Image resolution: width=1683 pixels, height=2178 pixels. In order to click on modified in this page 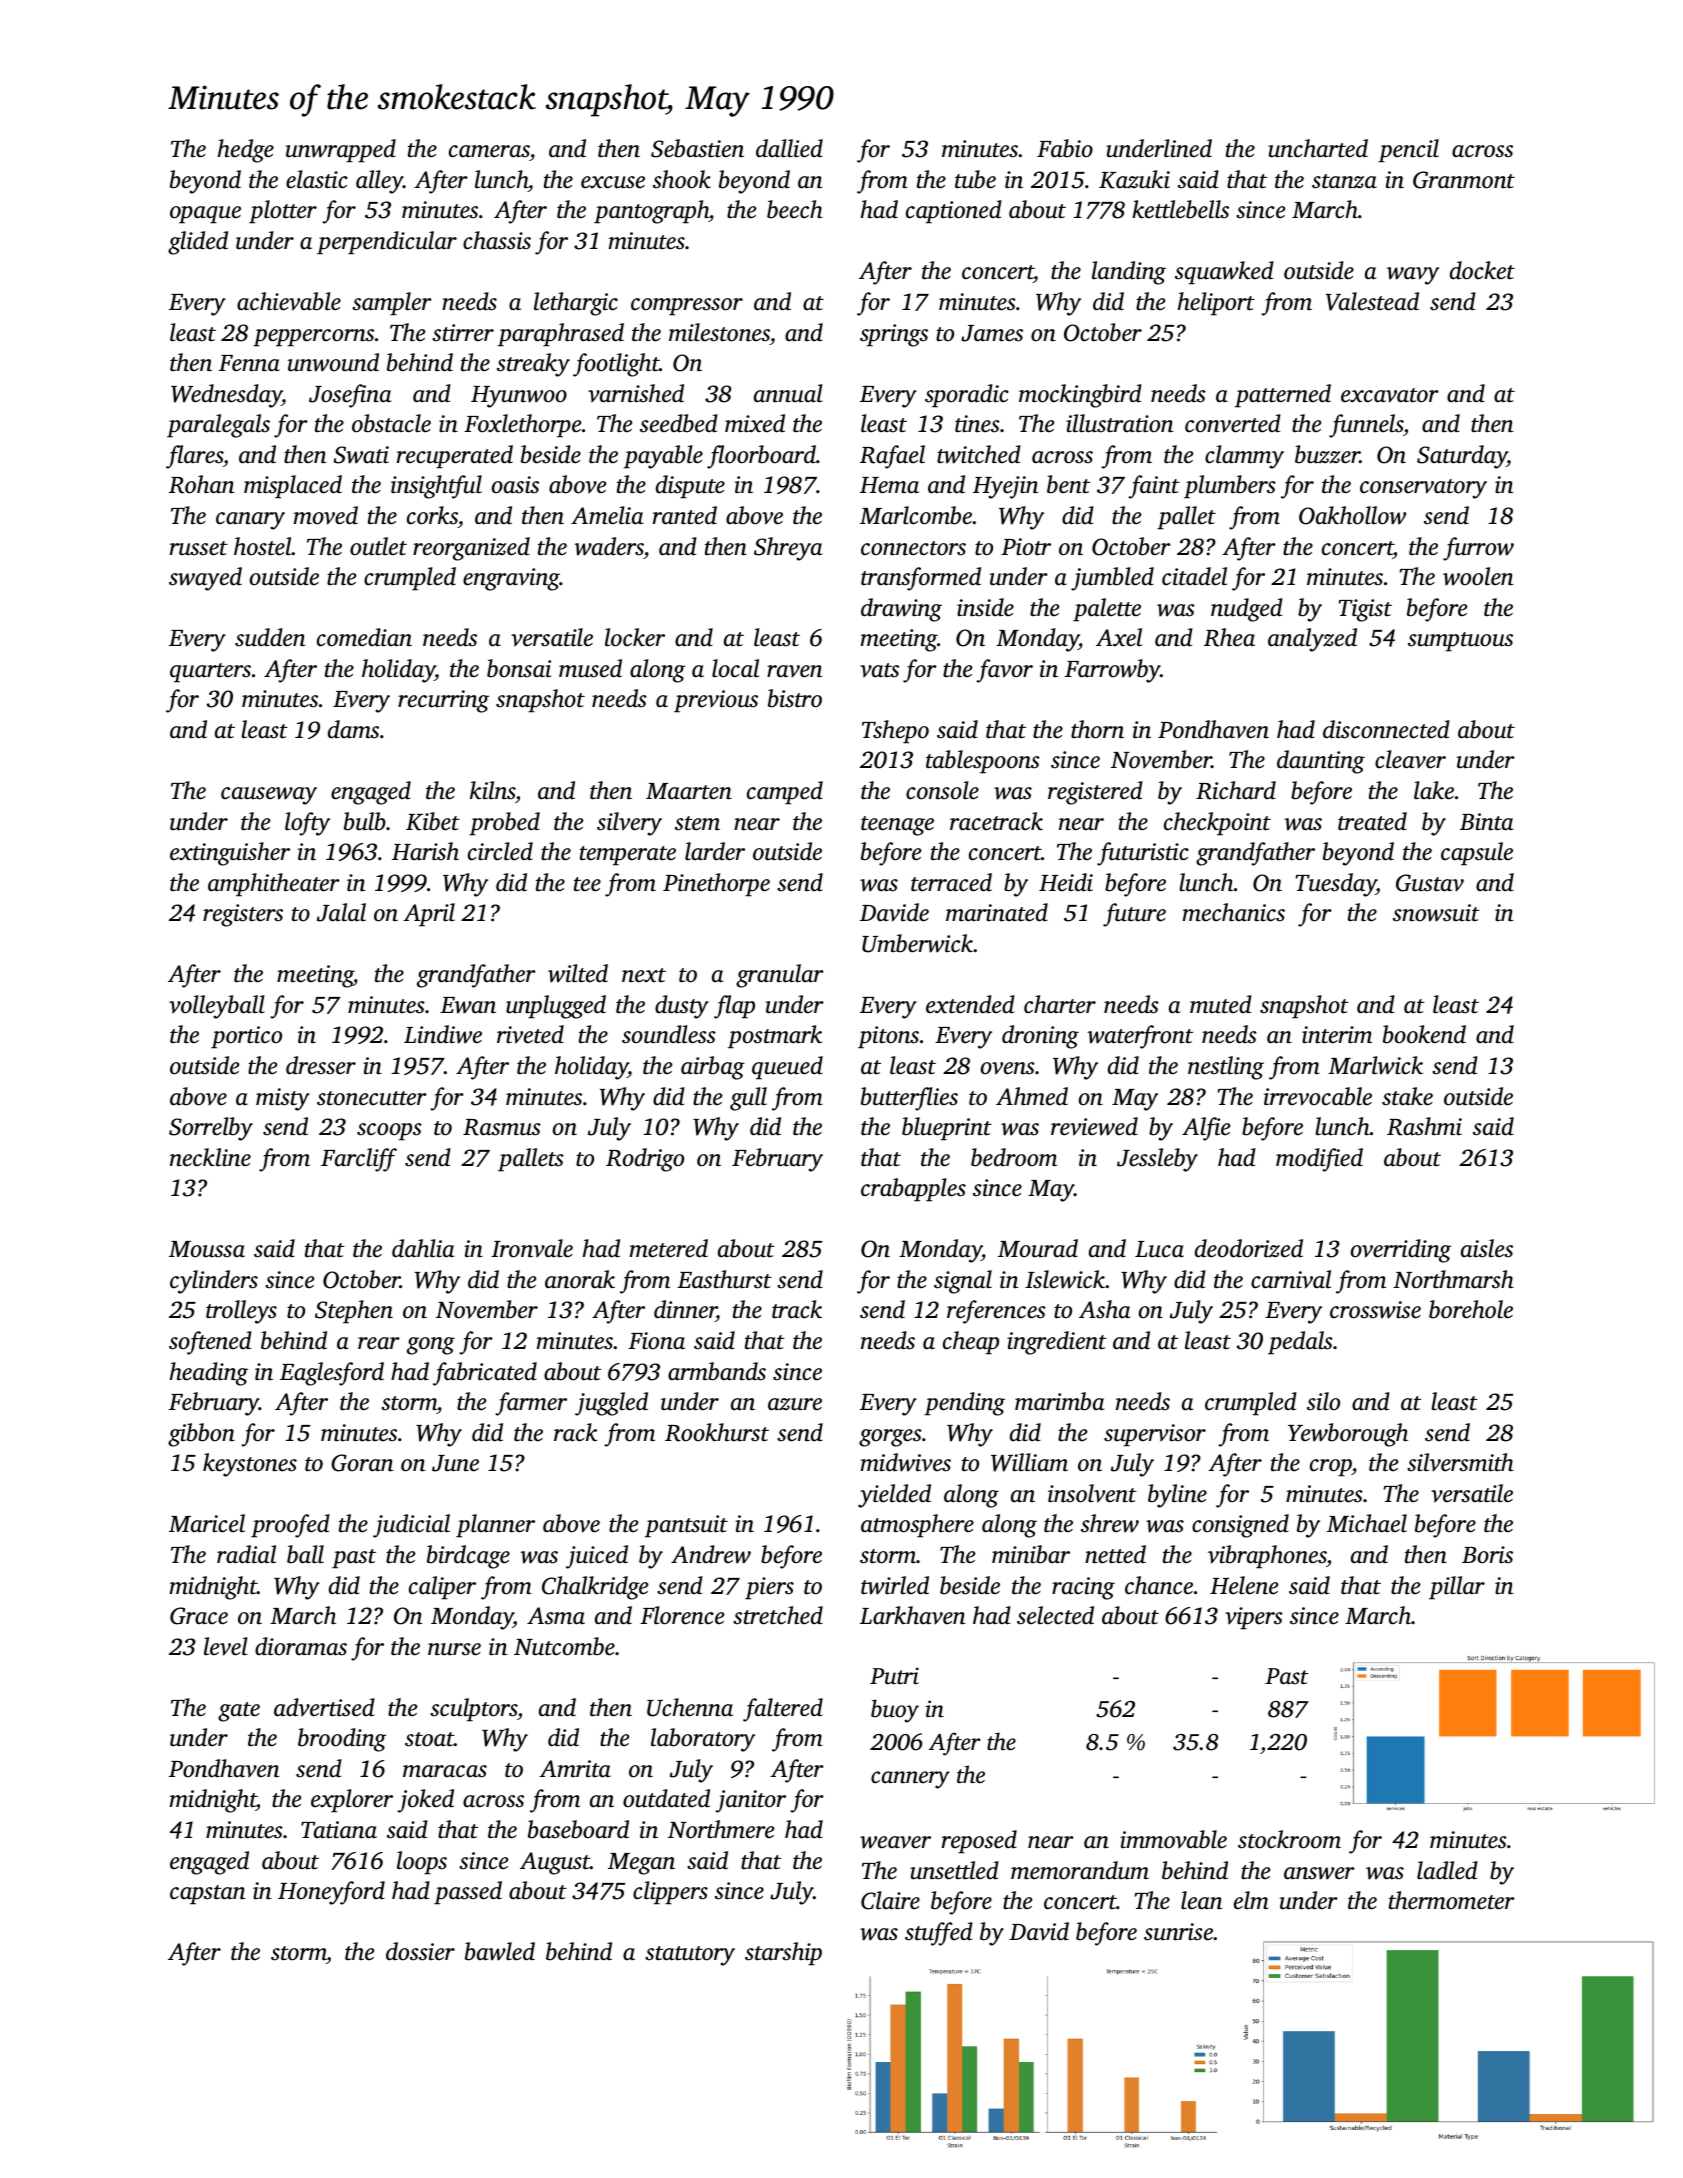, I will do `click(1319, 1160)`.
